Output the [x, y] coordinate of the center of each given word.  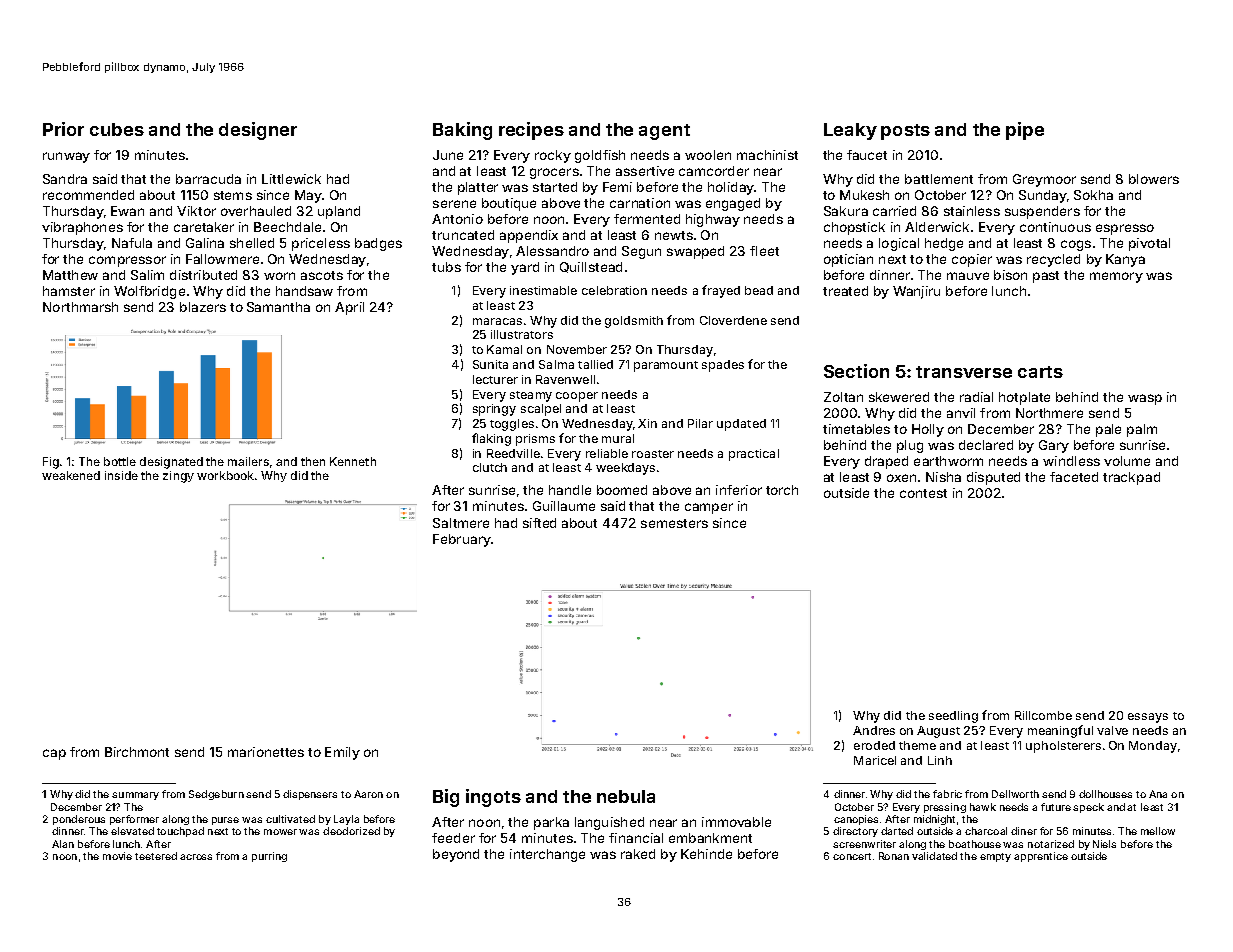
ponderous [79, 820]
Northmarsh [80, 307]
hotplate [1024, 398]
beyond [456, 855]
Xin [647, 423]
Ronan [894, 856]
